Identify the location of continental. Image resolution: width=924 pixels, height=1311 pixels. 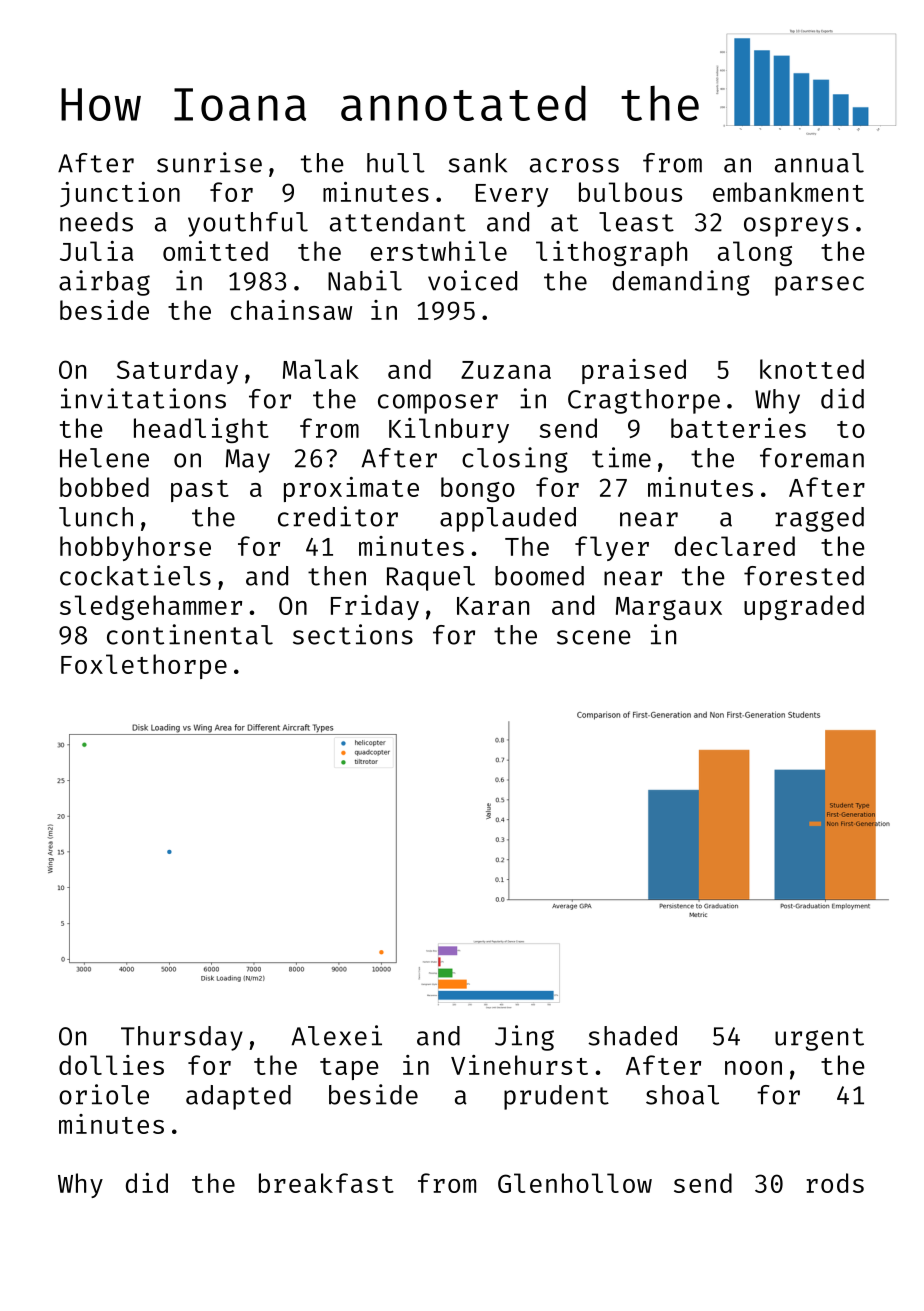
(190, 634).
